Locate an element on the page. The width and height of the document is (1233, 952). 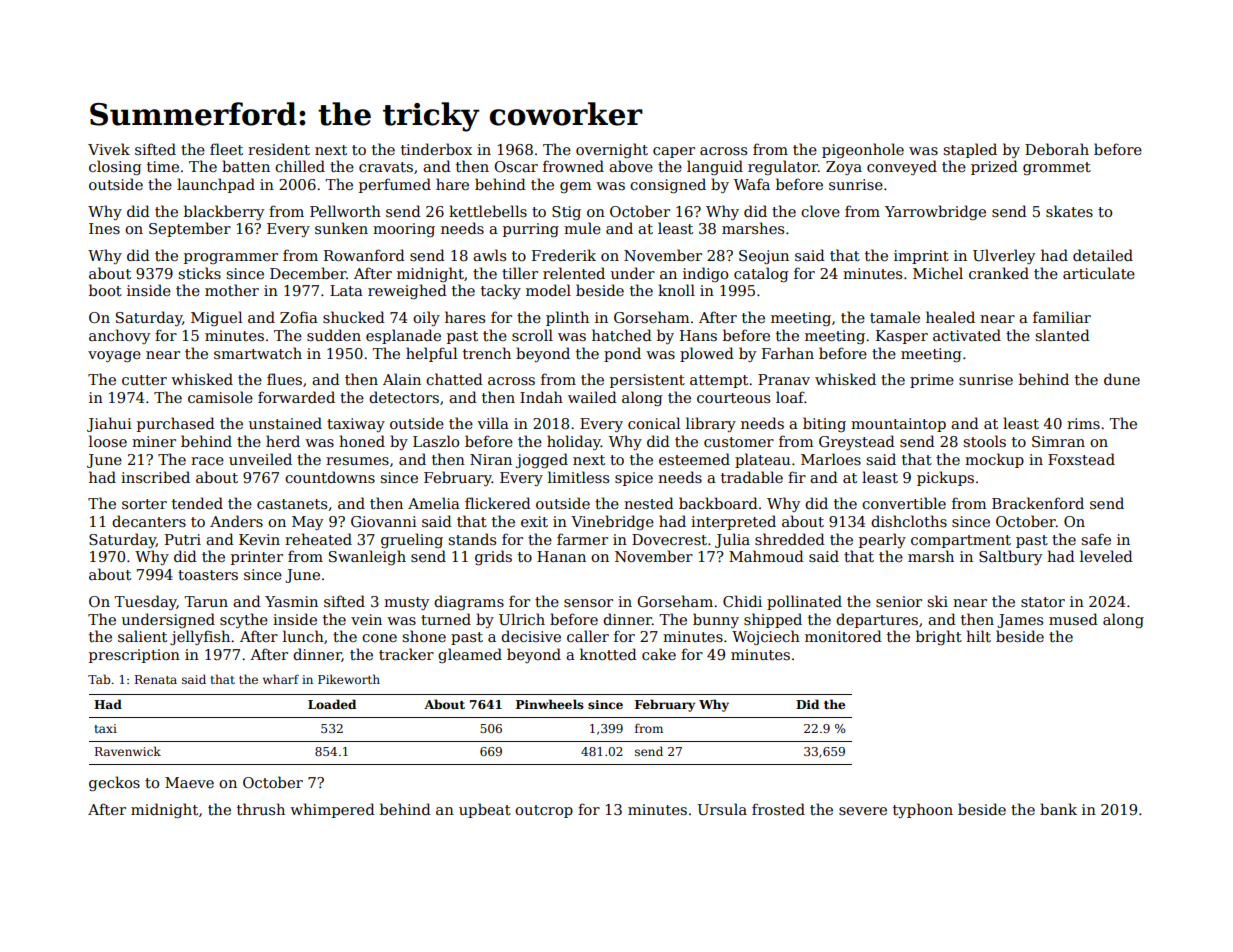
thrush is located at coordinates (261, 809).
